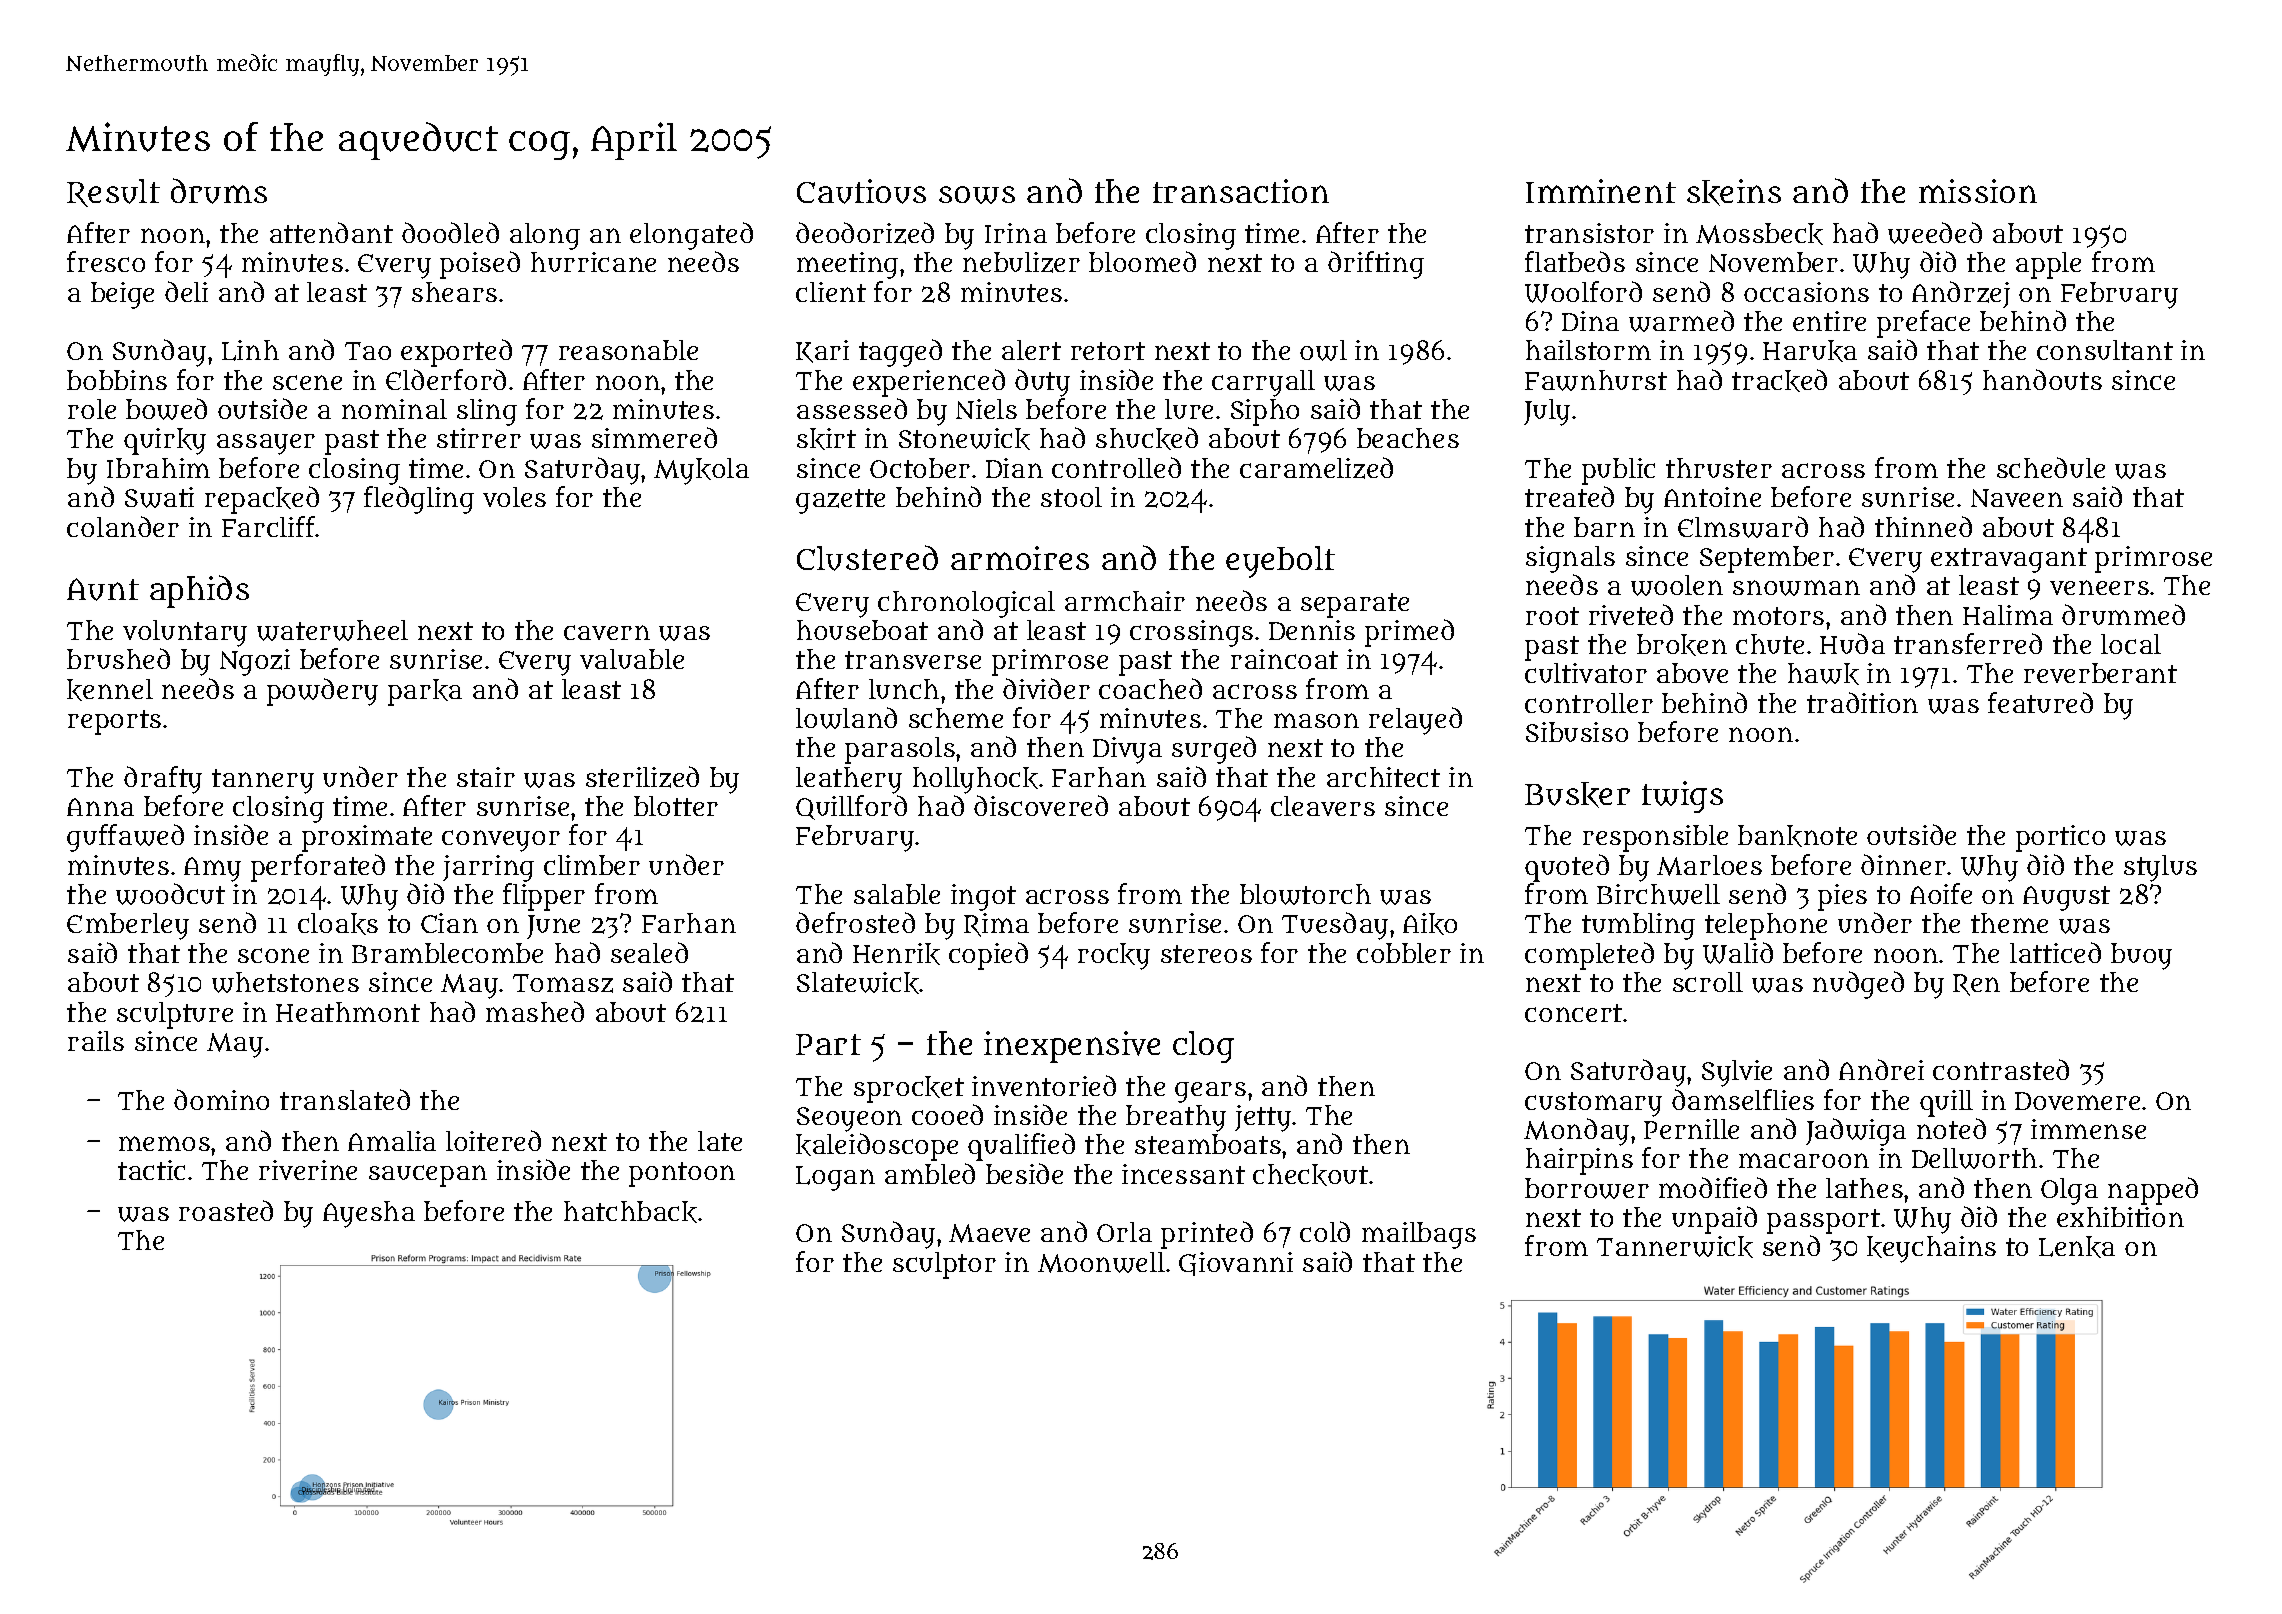 This screenshot has width=2282, height=1614. I want to click on sows, so click(977, 195).
